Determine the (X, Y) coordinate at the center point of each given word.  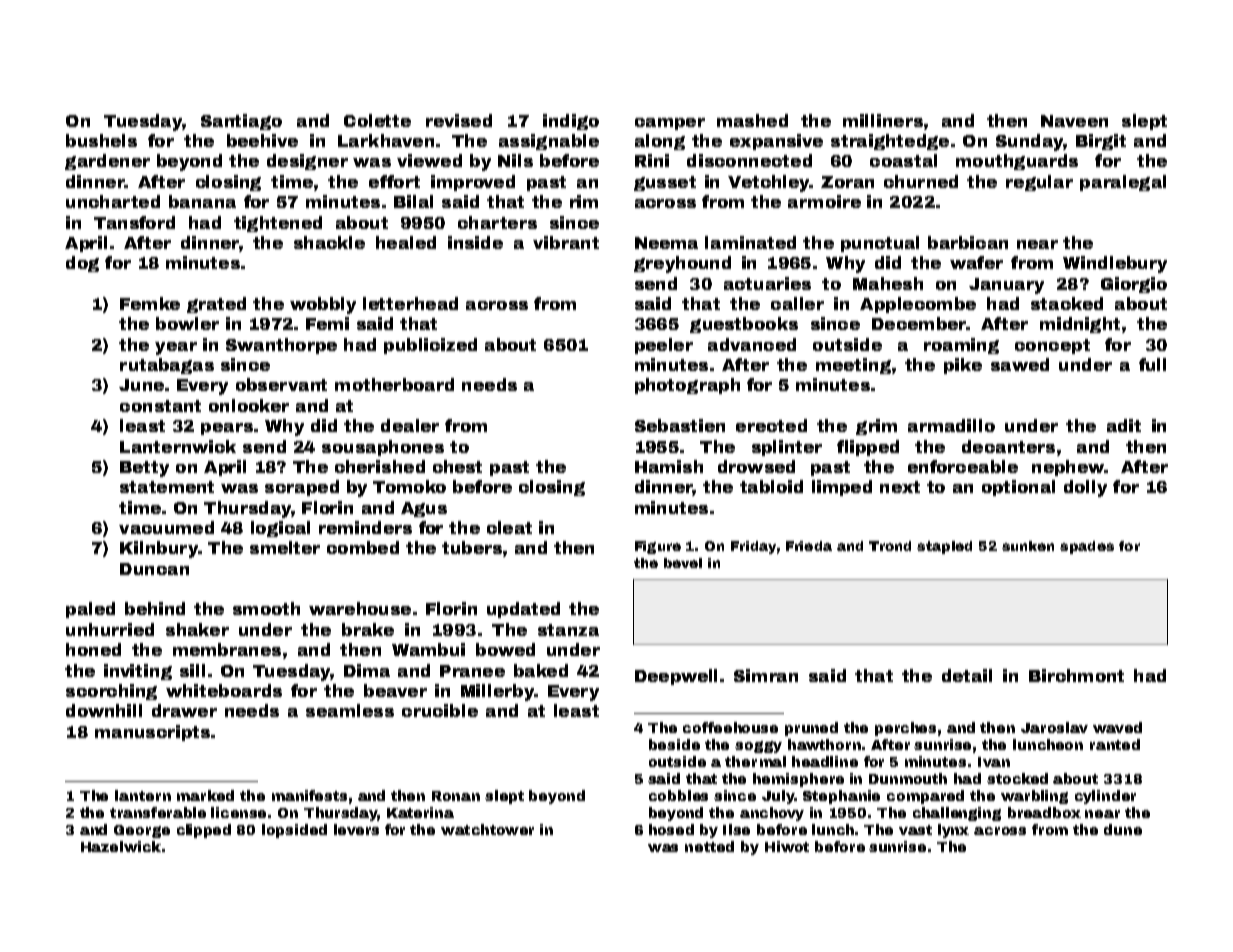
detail (967, 675)
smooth (266, 608)
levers (356, 829)
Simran (766, 675)
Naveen (1074, 121)
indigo (571, 122)
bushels (101, 140)
